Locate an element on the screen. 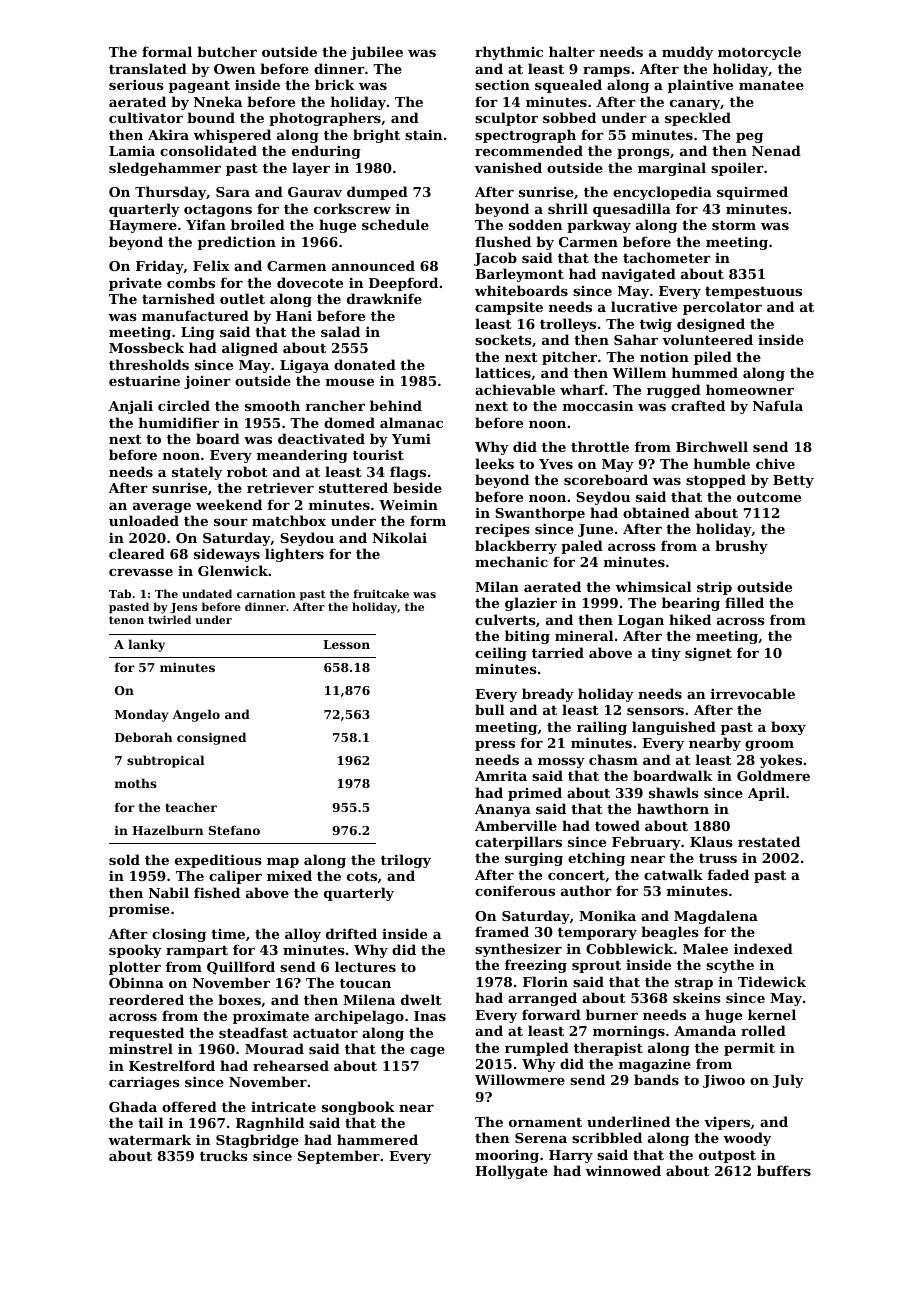 The width and height of the screenshot is (924, 1308). watermark is located at coordinates (149, 1139).
